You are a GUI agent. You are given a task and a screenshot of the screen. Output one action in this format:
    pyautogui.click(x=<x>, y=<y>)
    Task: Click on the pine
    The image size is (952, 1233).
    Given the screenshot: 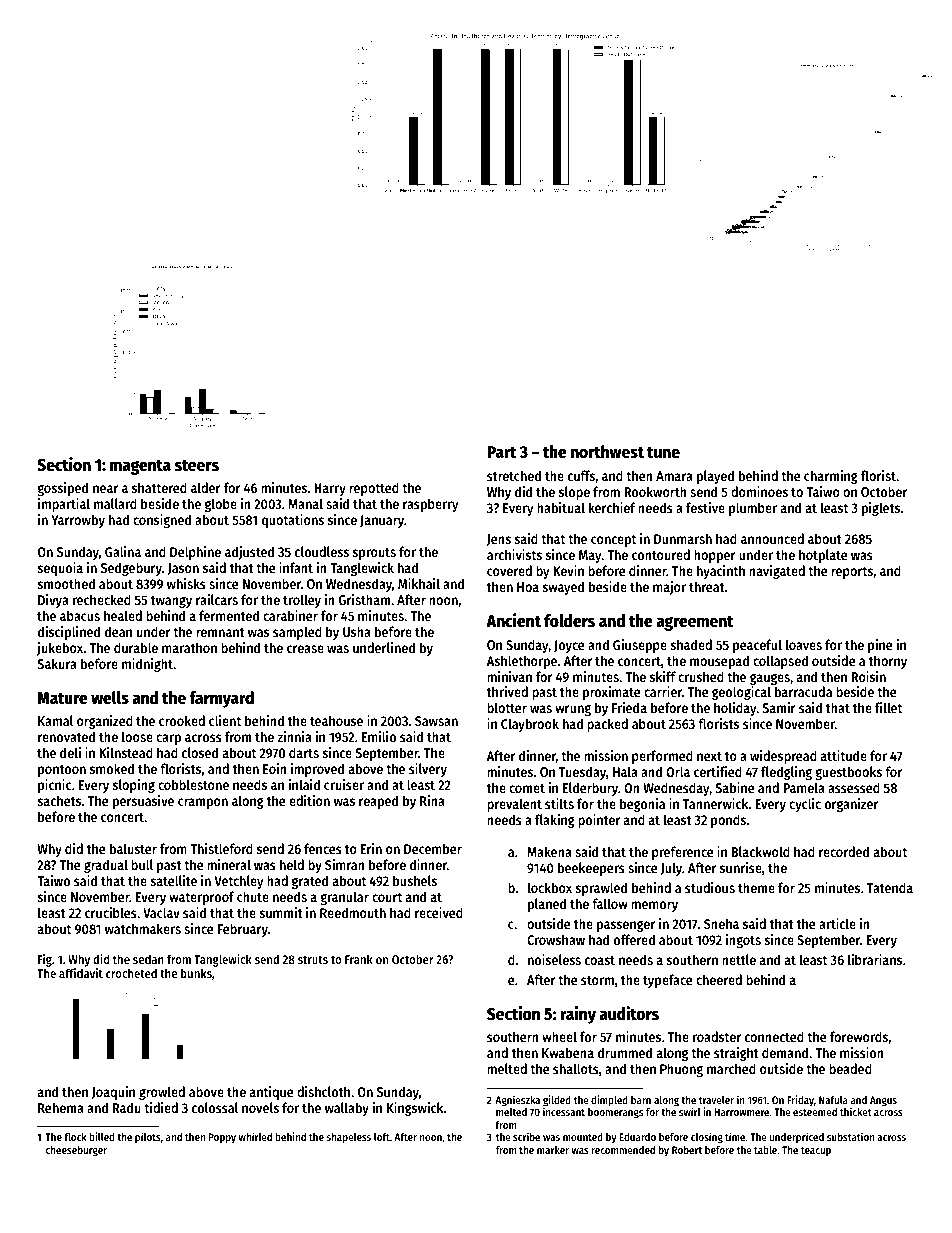 What is the action you would take?
    pyautogui.click(x=880, y=646)
